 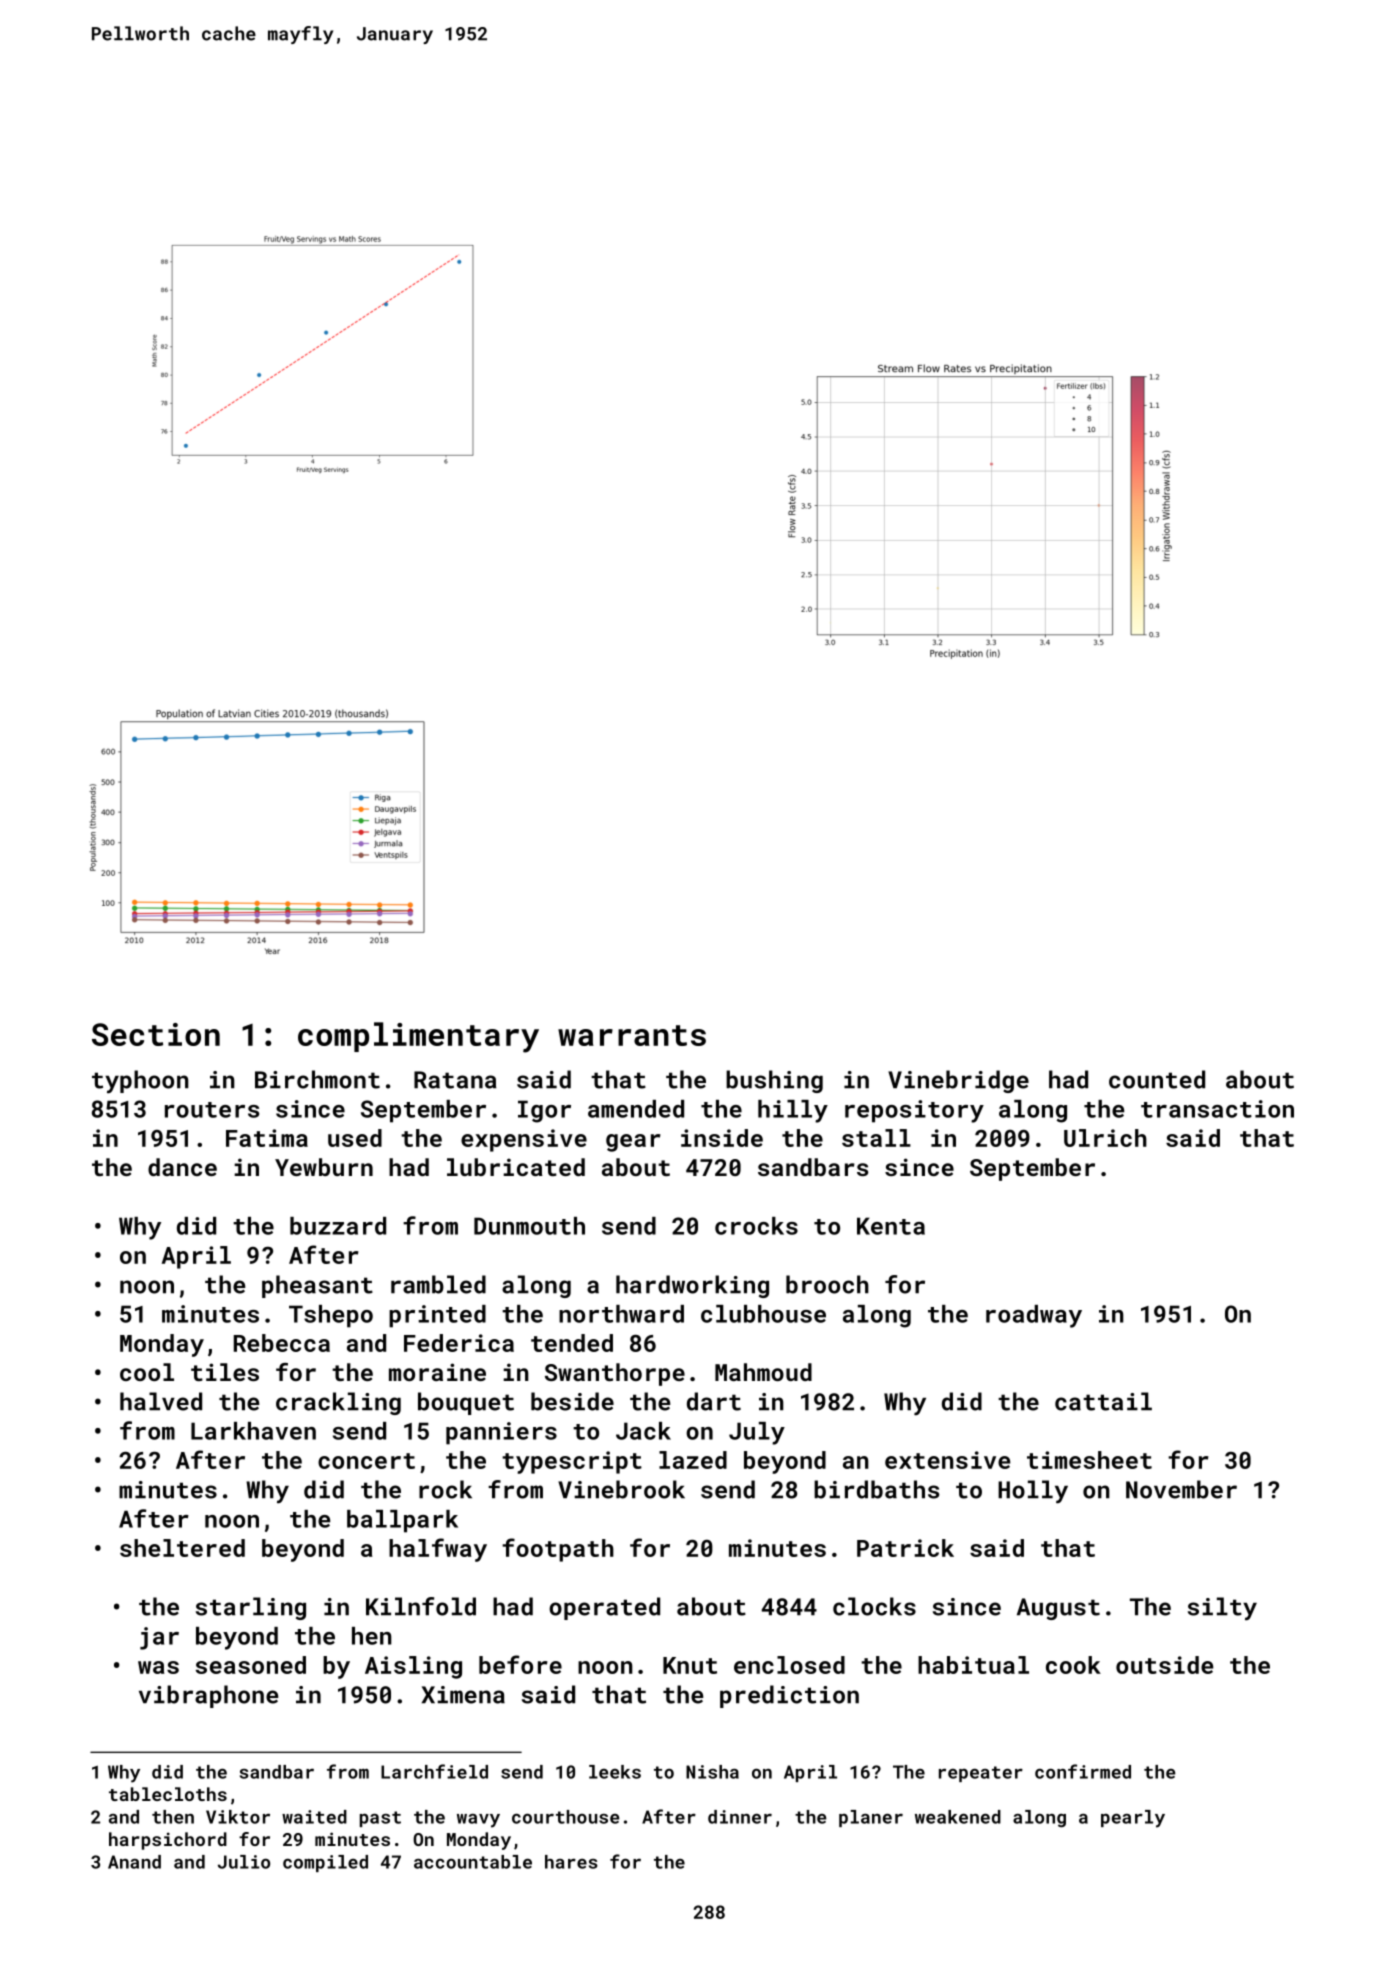 I want to click on counted, so click(x=1157, y=1079).
